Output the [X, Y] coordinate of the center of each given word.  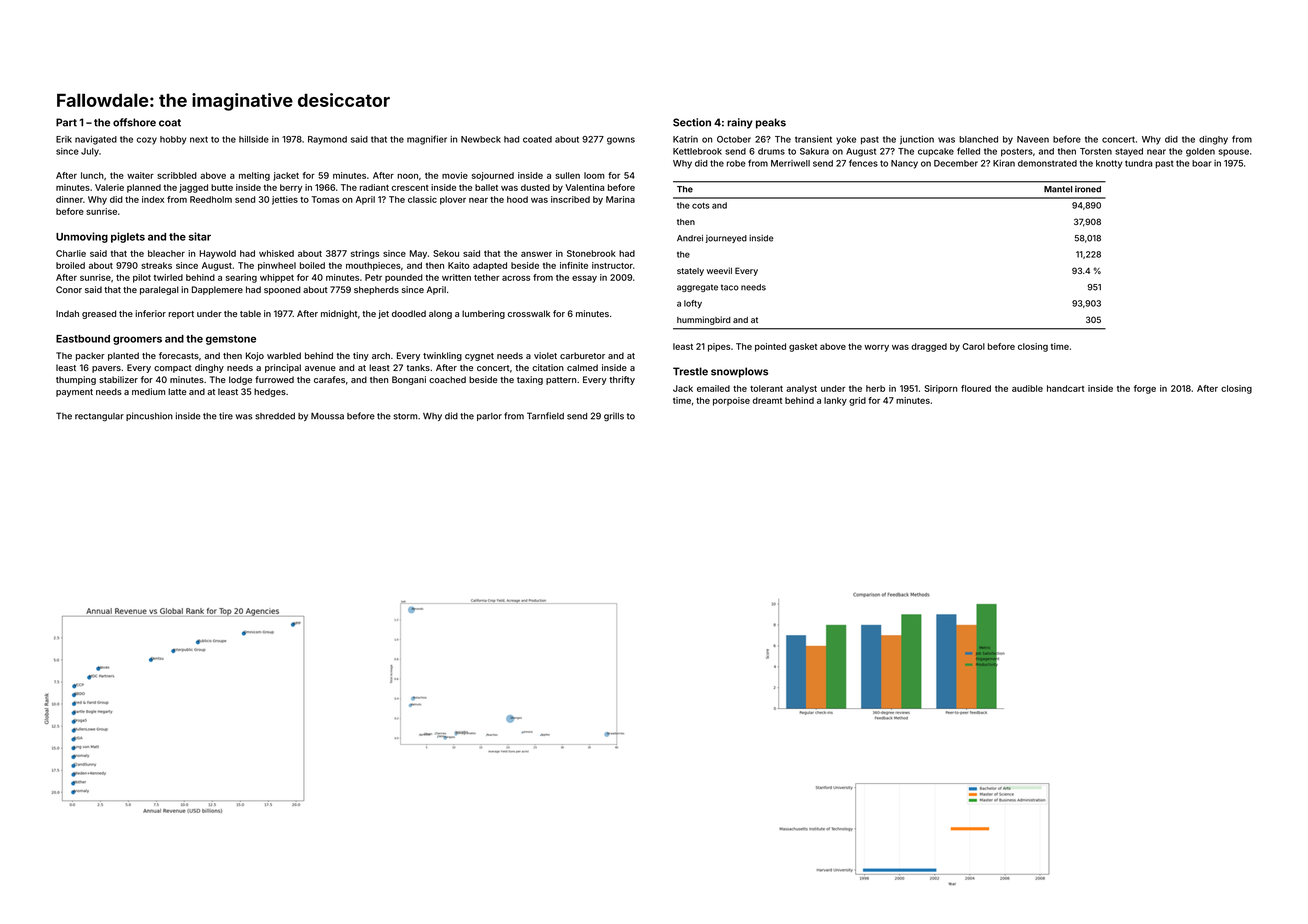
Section [692, 122]
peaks [771, 123]
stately [690, 272]
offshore [134, 122]
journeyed [726, 239]
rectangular [99, 417]
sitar [200, 236]
